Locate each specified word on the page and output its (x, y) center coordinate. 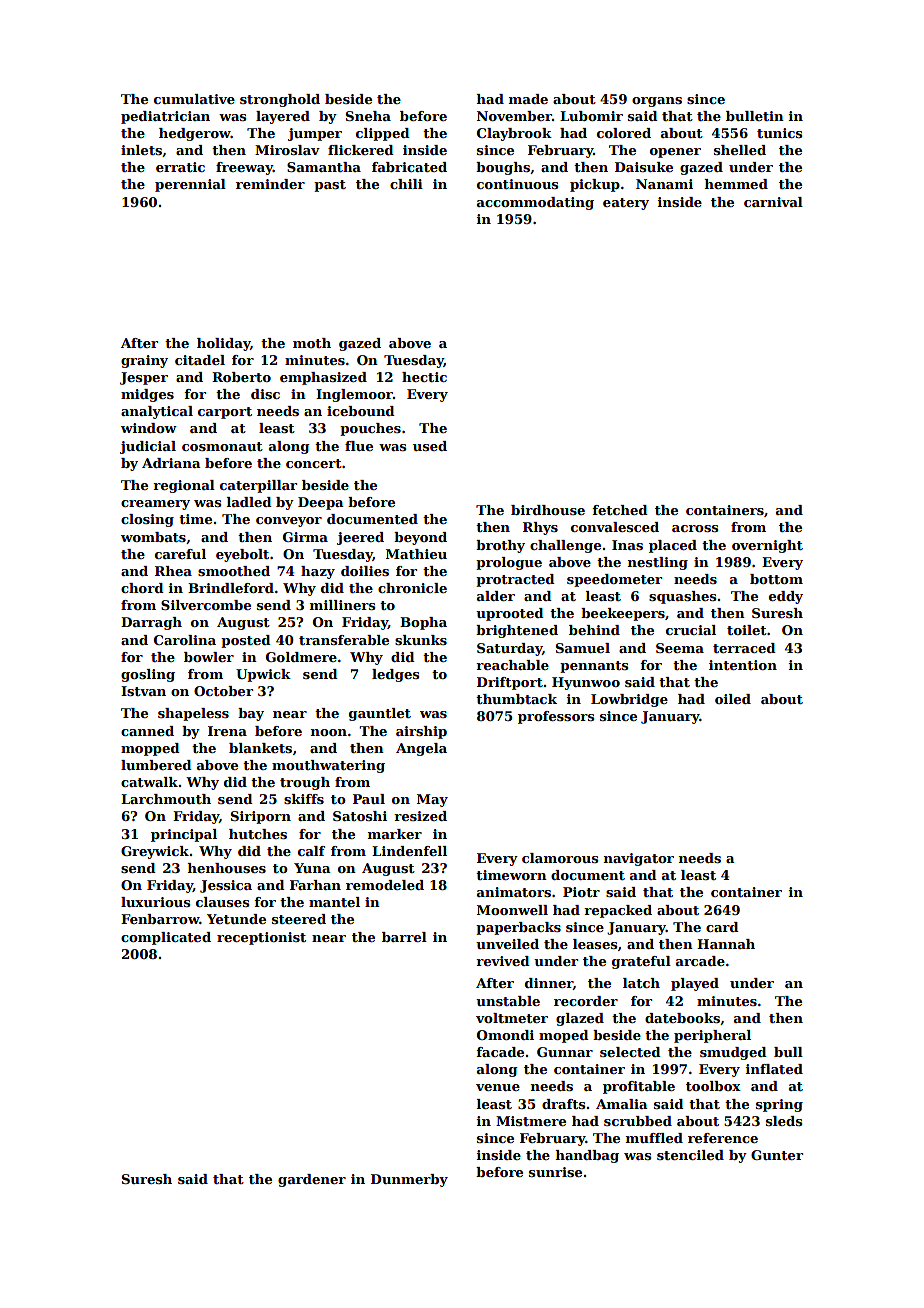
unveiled (507, 944)
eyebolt (242, 555)
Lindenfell (409, 851)
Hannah (726, 944)
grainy (144, 361)
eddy (786, 597)
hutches (258, 834)
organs (657, 102)
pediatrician (165, 117)
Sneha (368, 116)
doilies (365, 571)
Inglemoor (354, 395)
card (722, 927)
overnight (767, 546)
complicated (166, 938)
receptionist (261, 938)
